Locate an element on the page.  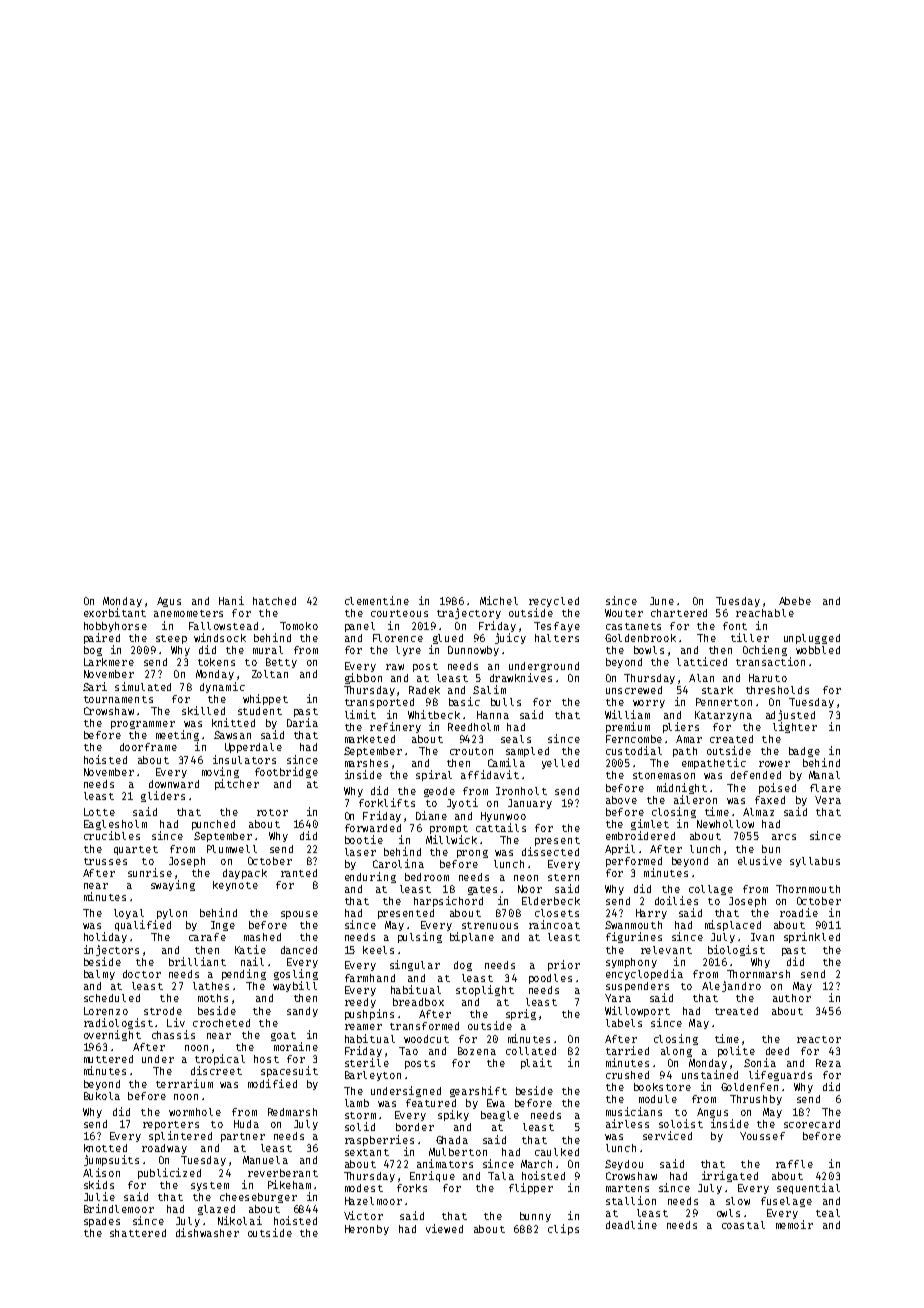
Abebe is located at coordinates (795, 601).
